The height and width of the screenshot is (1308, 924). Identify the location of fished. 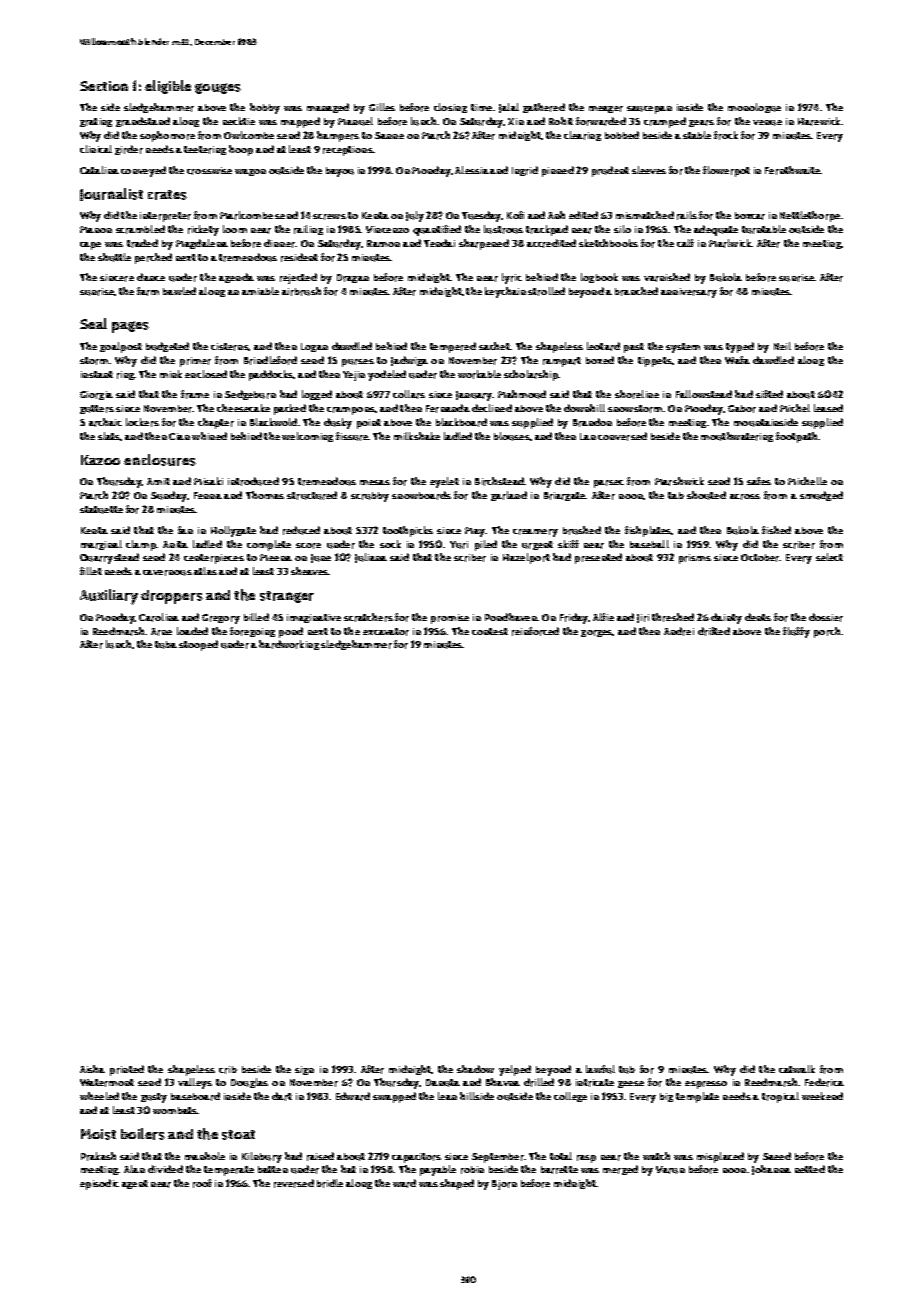
(776, 530).
